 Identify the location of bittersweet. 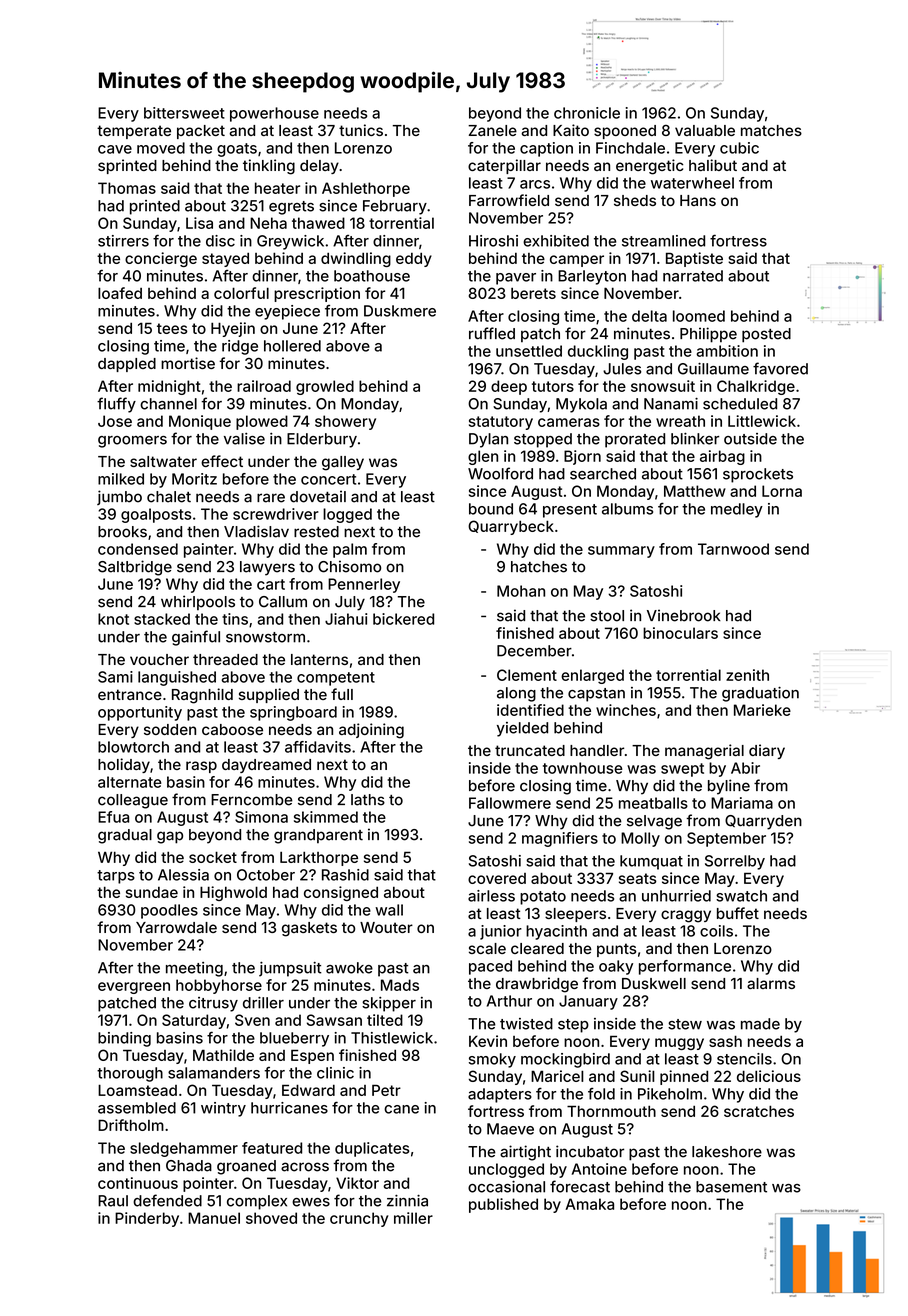
(184, 113).
